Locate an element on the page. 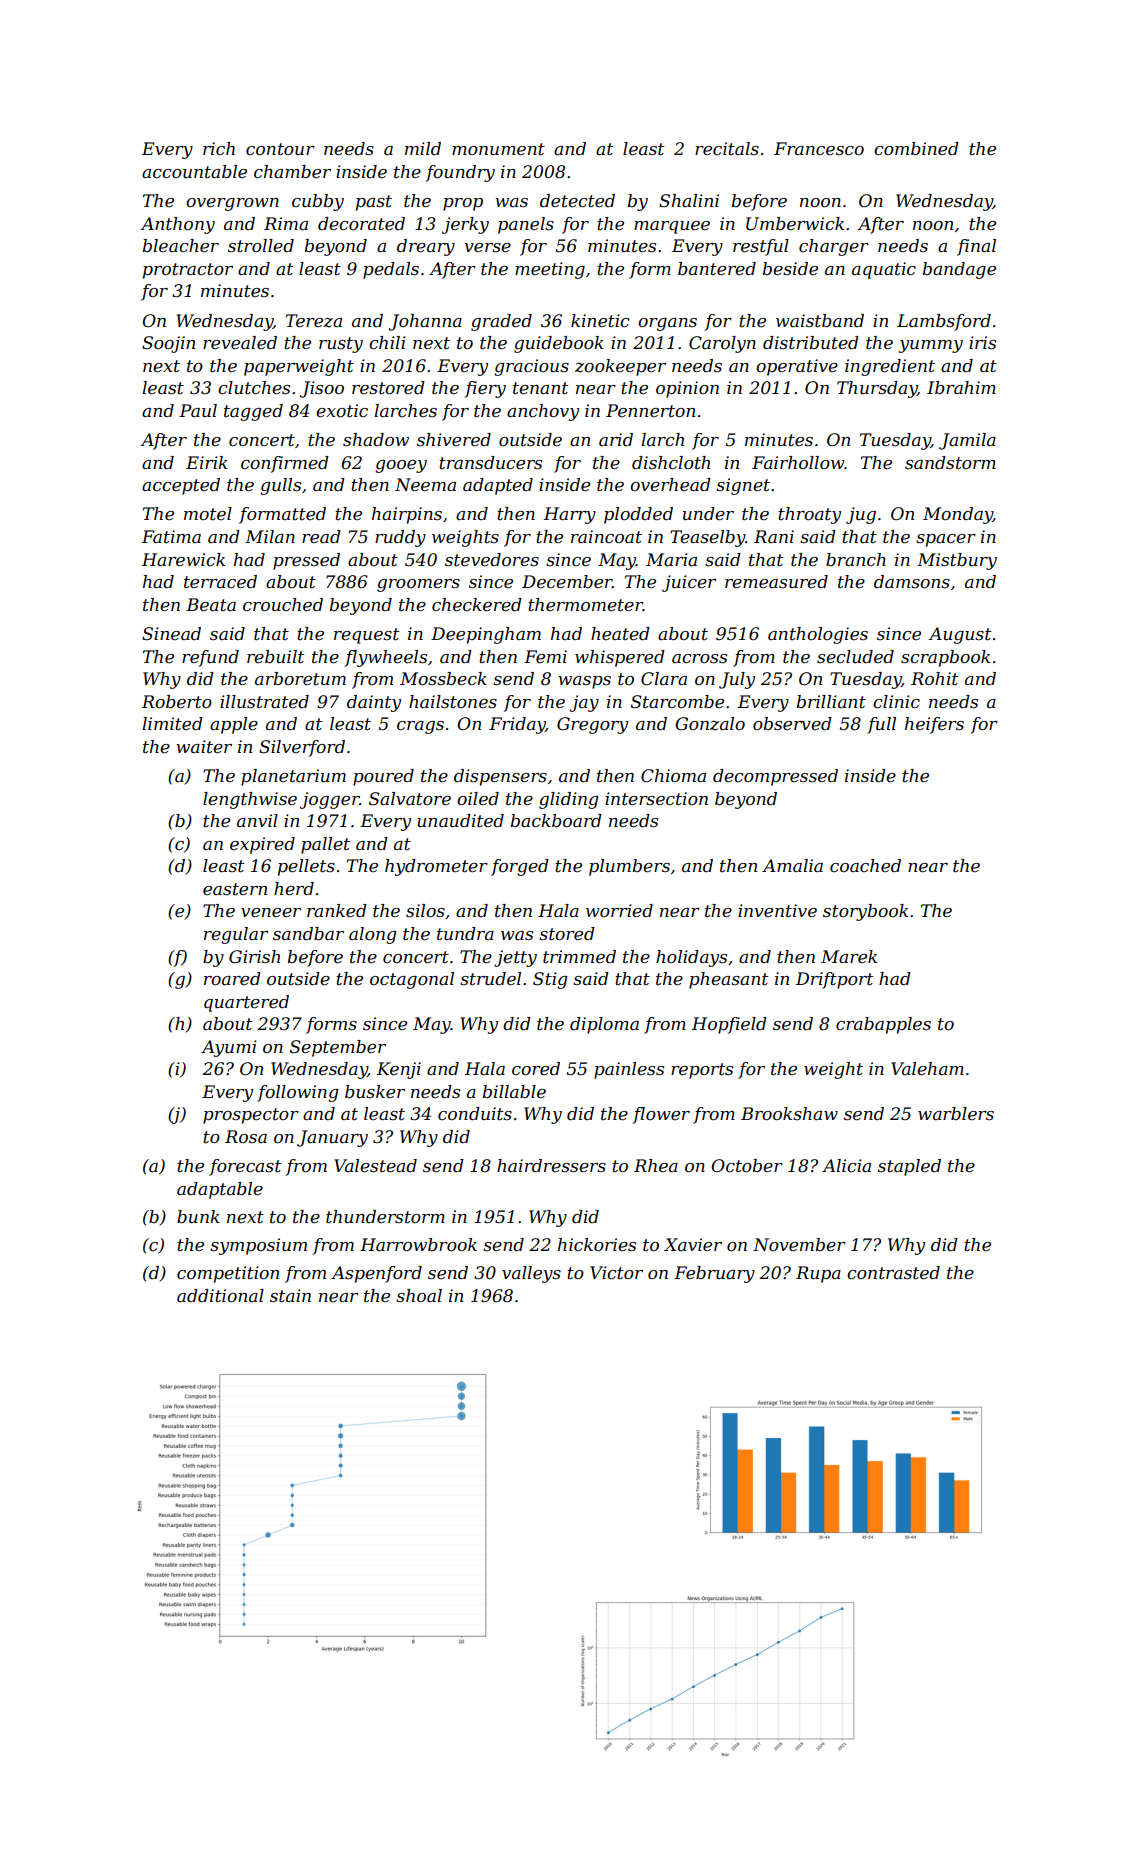 The height and width of the document is (1876, 1139). Francesco is located at coordinates (819, 149).
